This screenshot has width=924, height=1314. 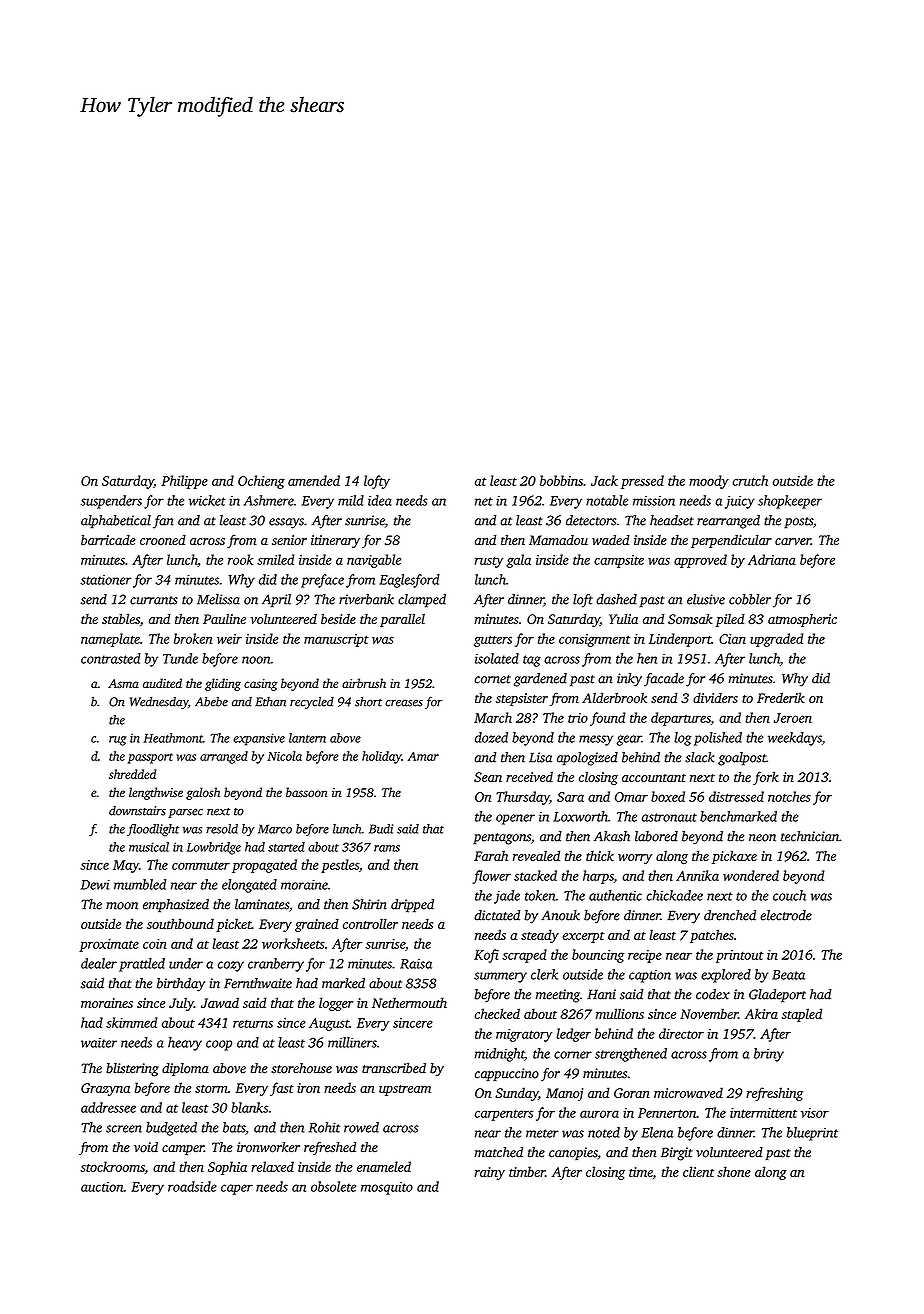 I want to click on preface, so click(x=322, y=581).
